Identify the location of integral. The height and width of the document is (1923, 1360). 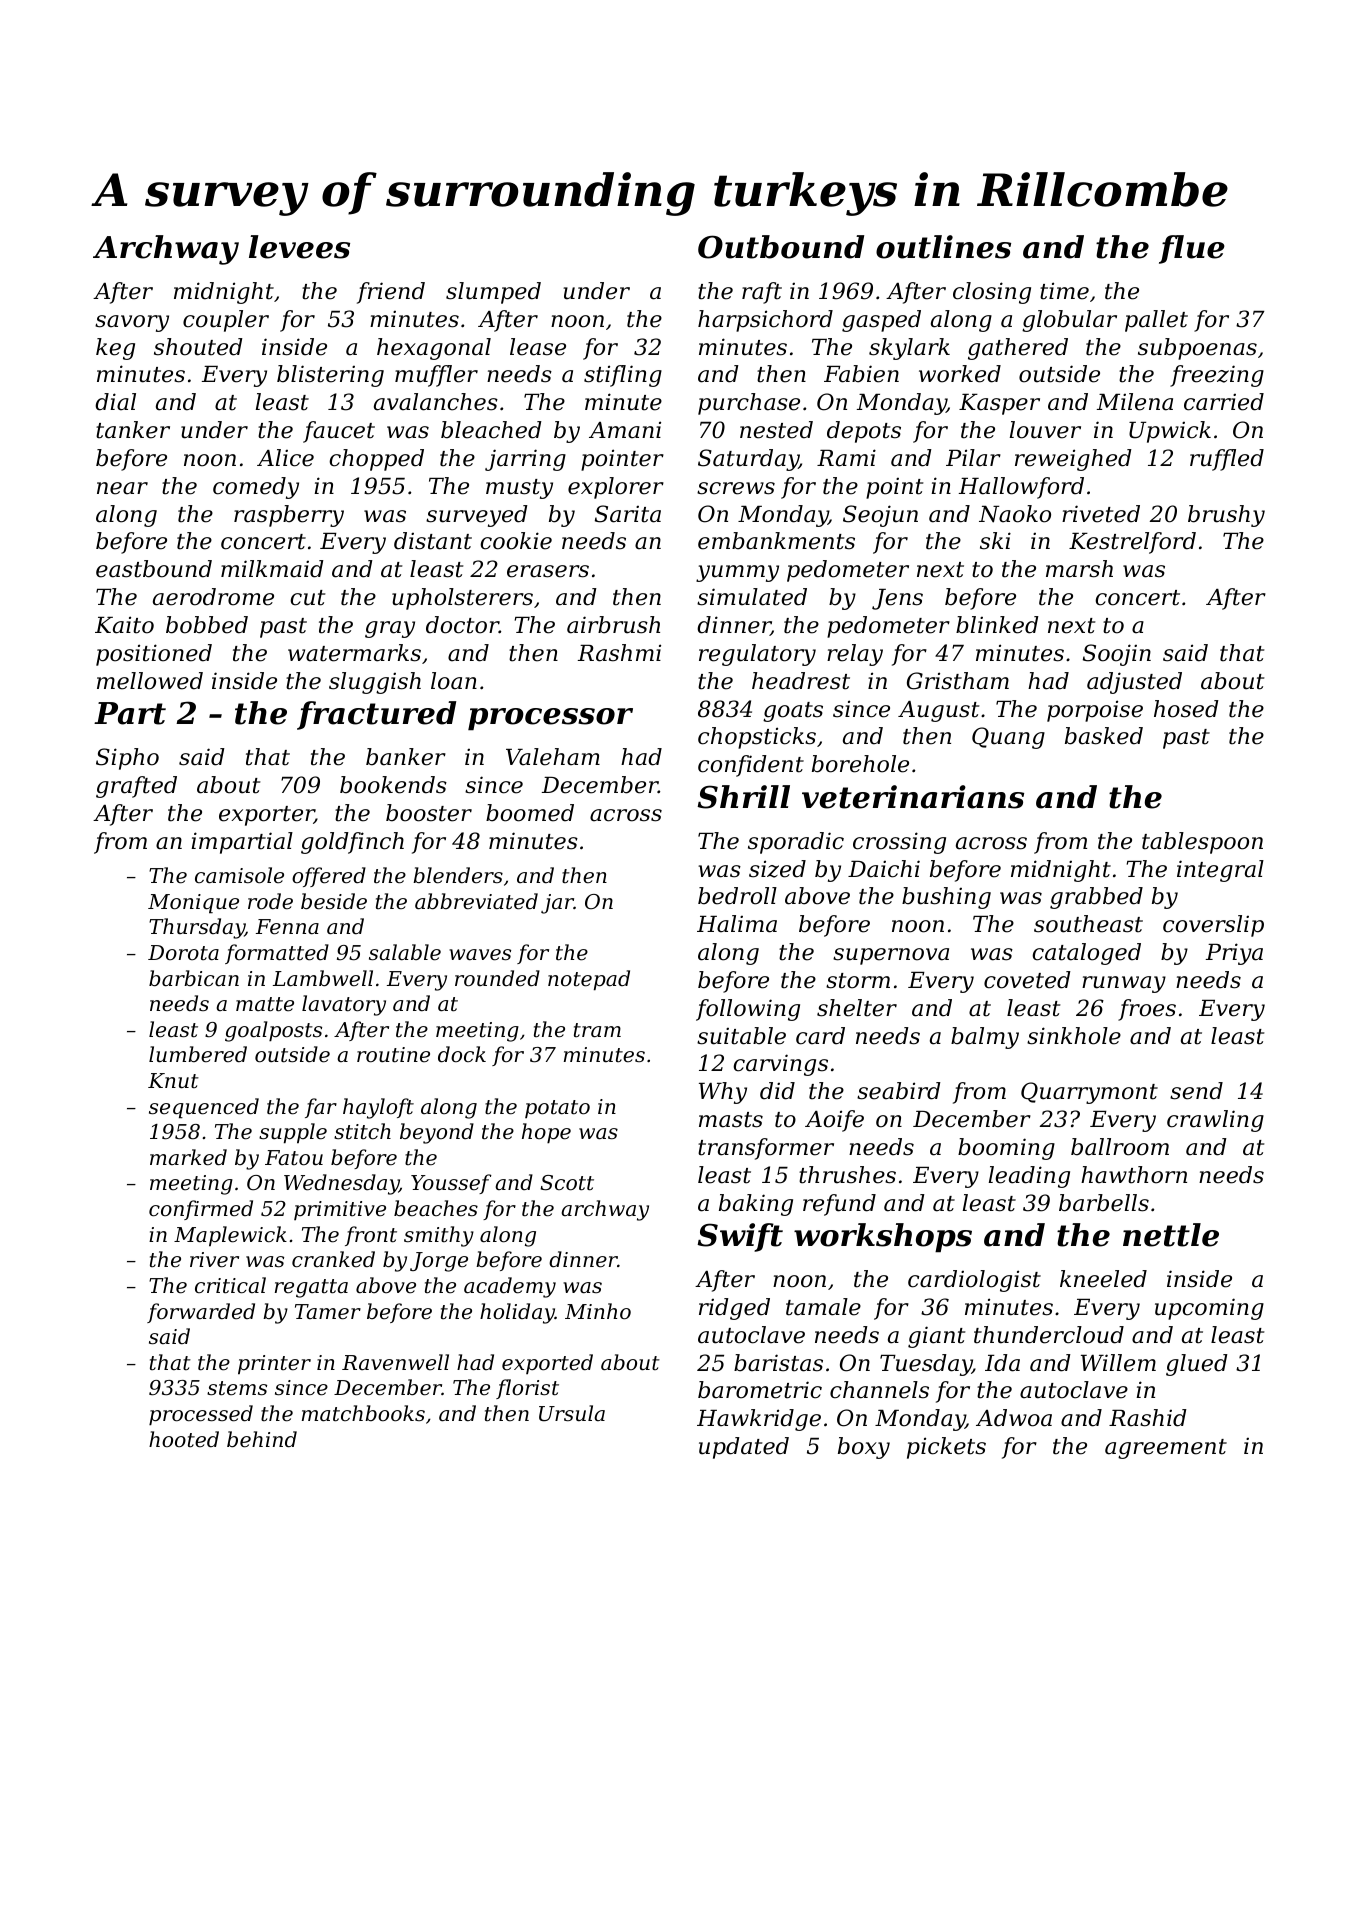
(1220, 871).
